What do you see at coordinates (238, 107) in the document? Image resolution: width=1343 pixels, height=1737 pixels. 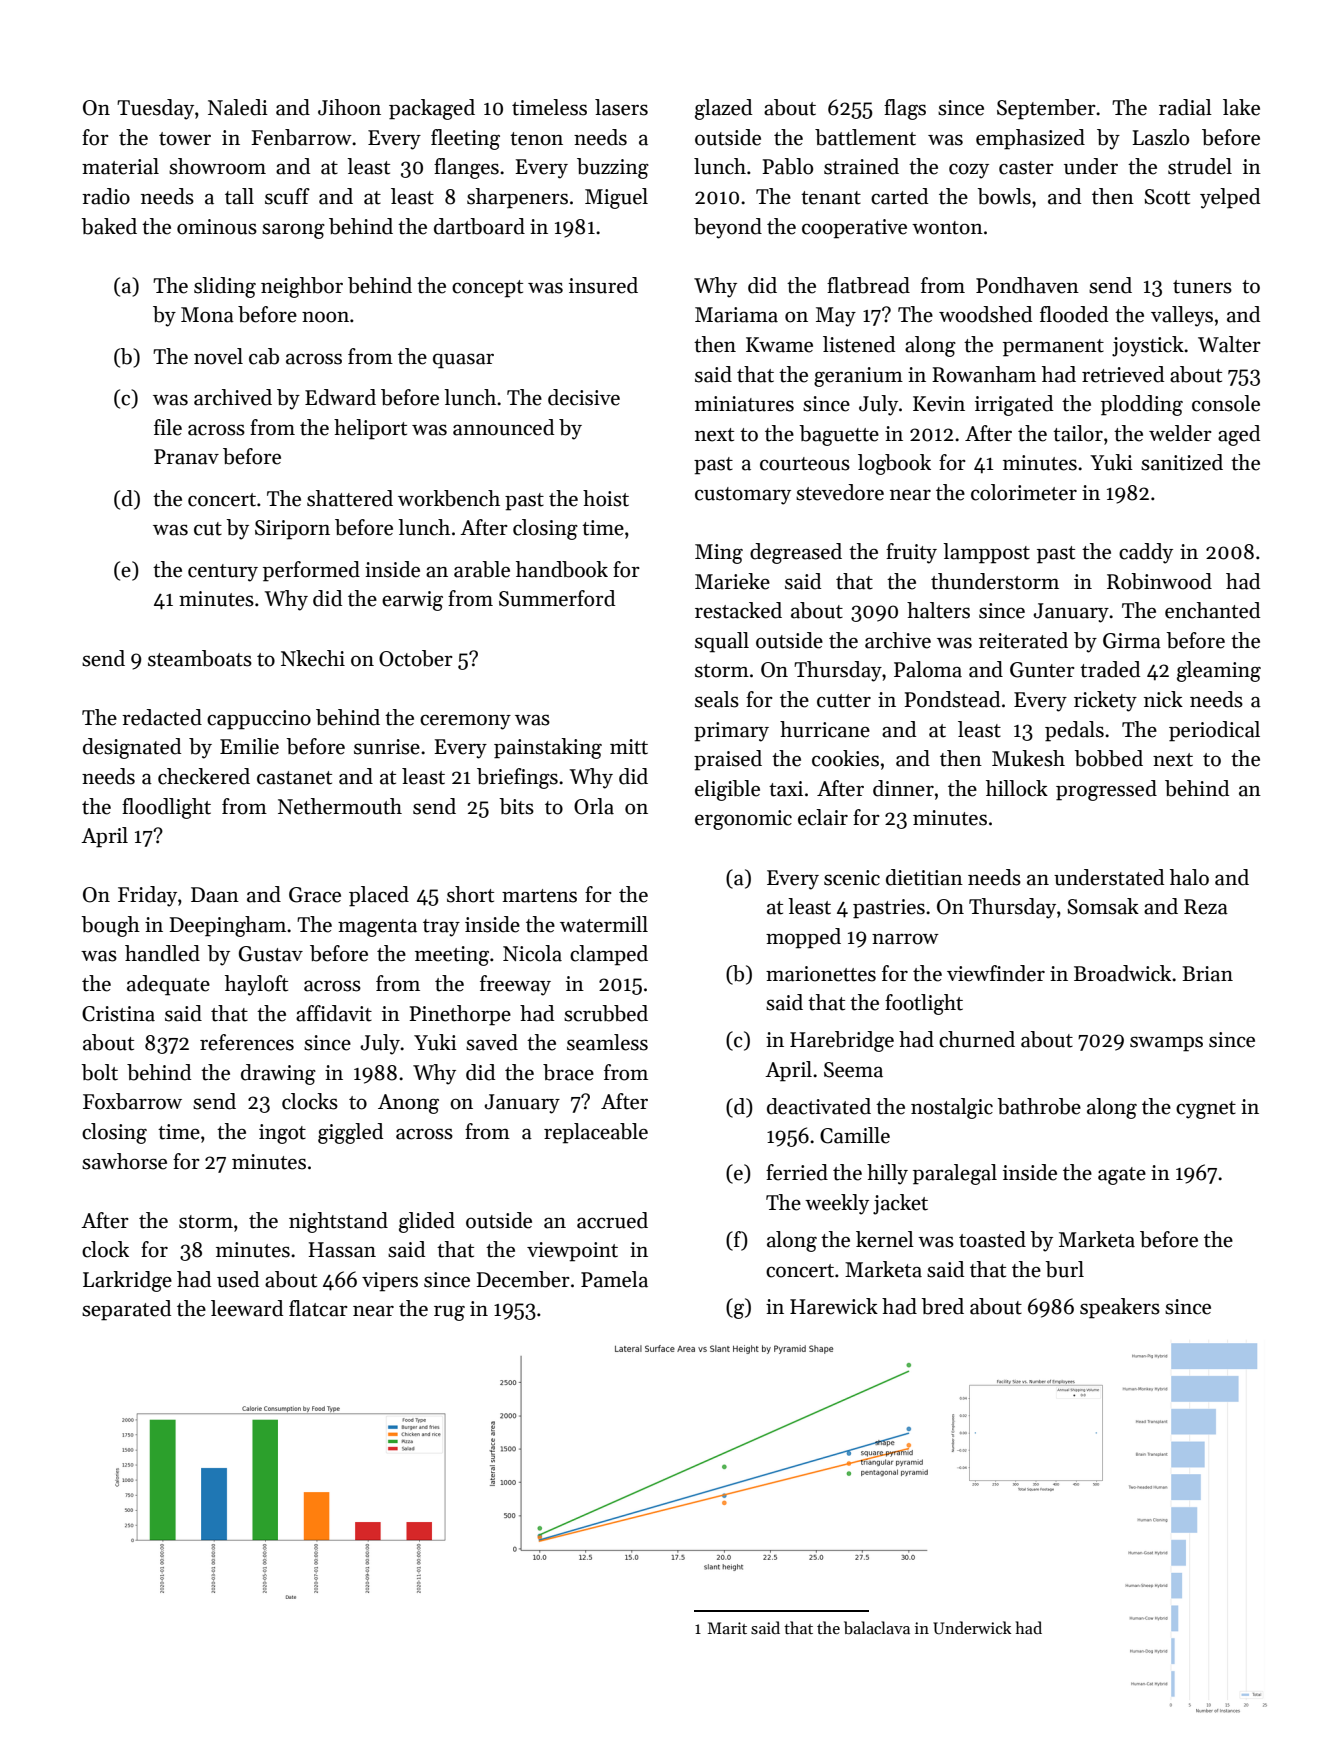 I see `Naledi` at bounding box center [238, 107].
